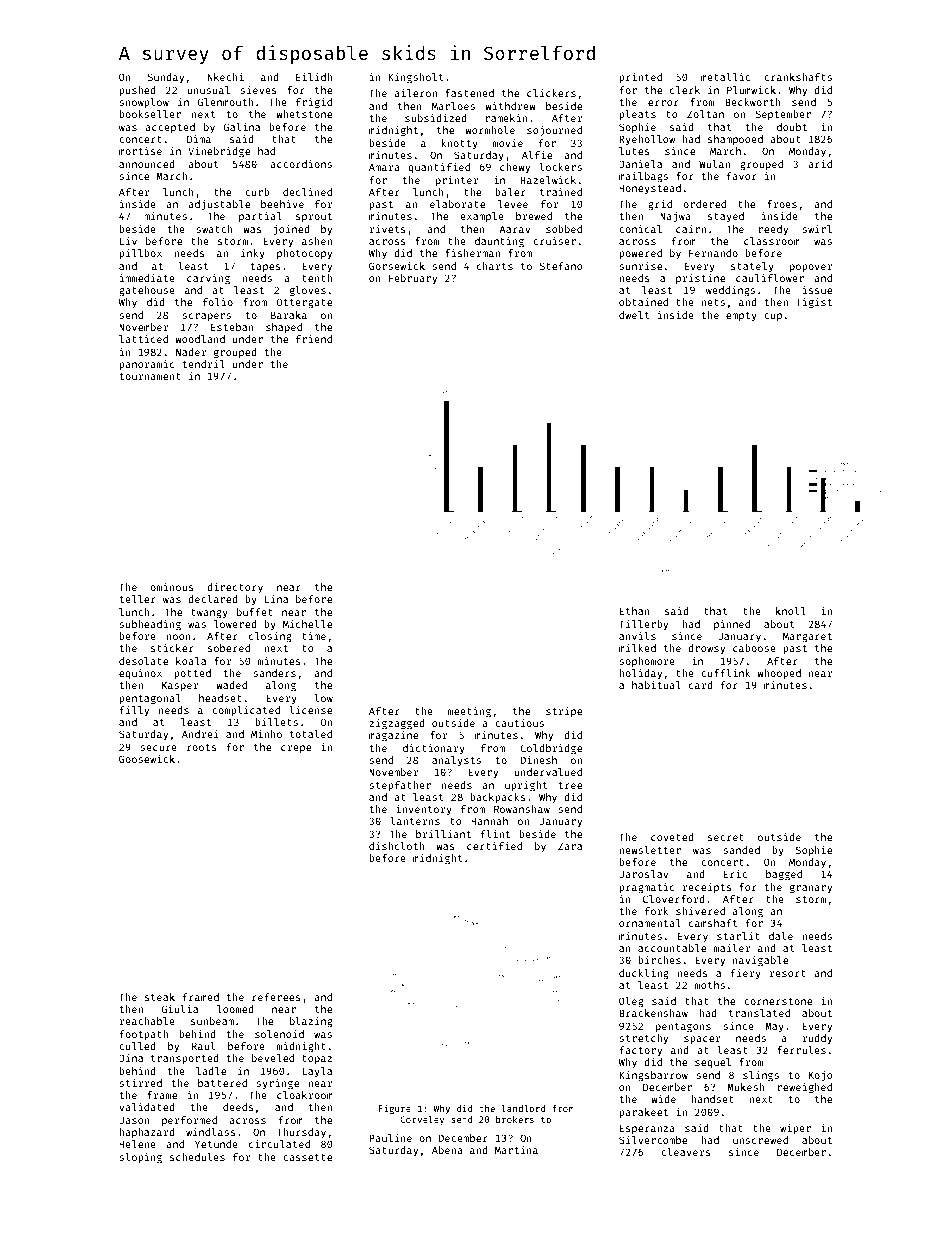  I want to click on empty, so click(741, 316).
